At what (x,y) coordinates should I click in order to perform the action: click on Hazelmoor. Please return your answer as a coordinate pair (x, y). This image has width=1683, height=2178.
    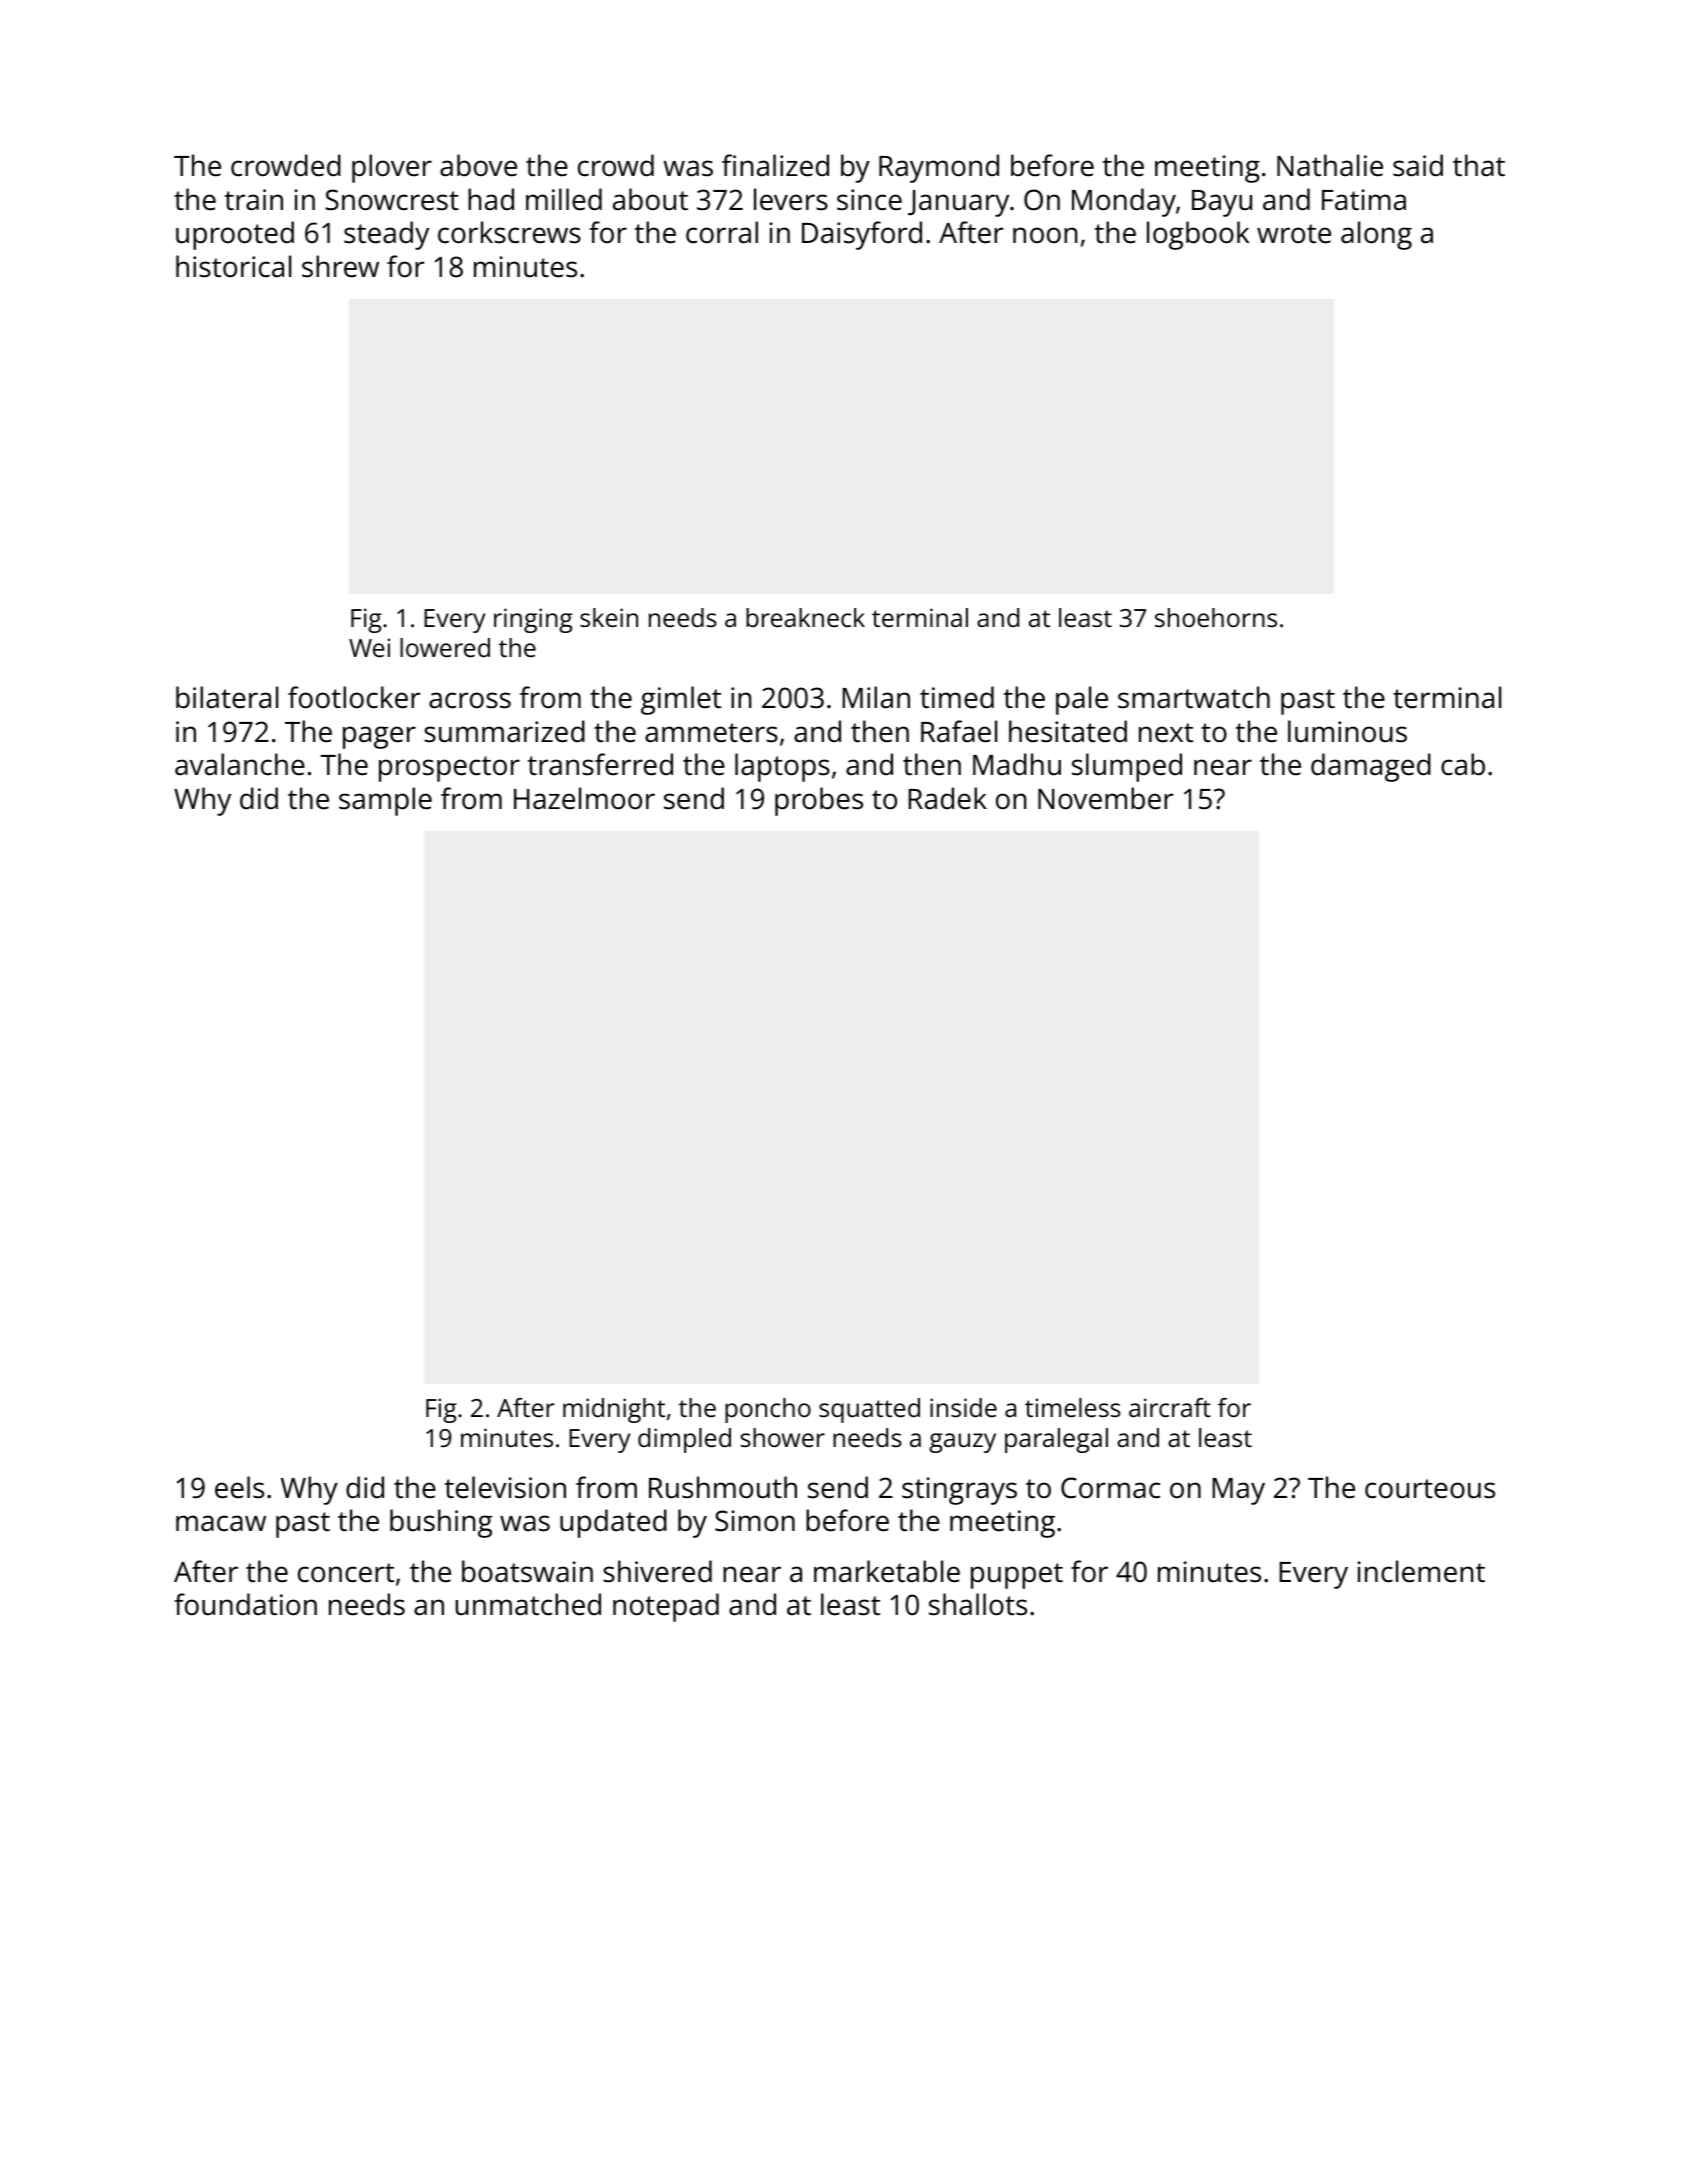
    Looking at the image, I should click on (584, 798).
